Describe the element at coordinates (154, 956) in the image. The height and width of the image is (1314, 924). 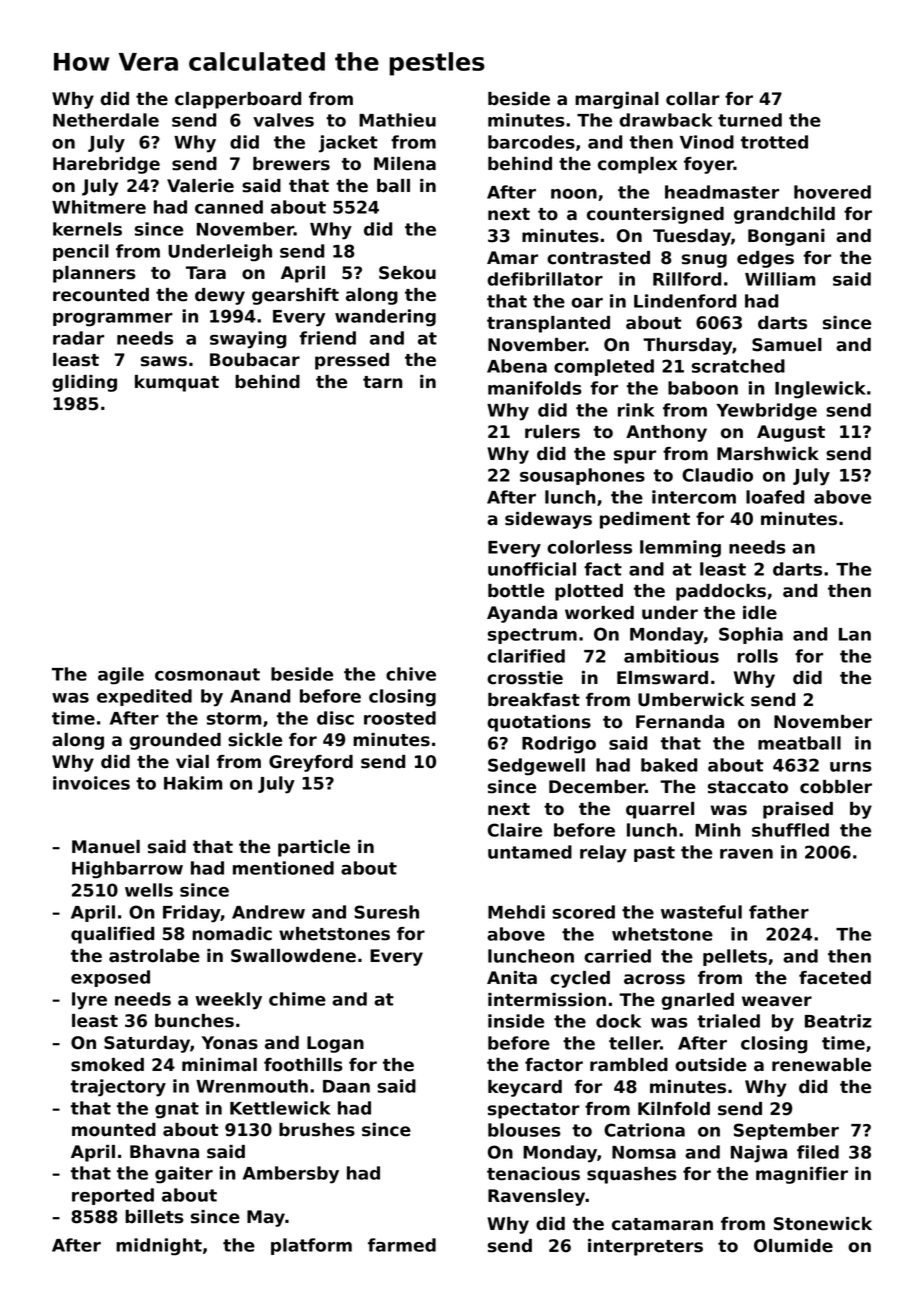
I see `astrolabe` at that location.
